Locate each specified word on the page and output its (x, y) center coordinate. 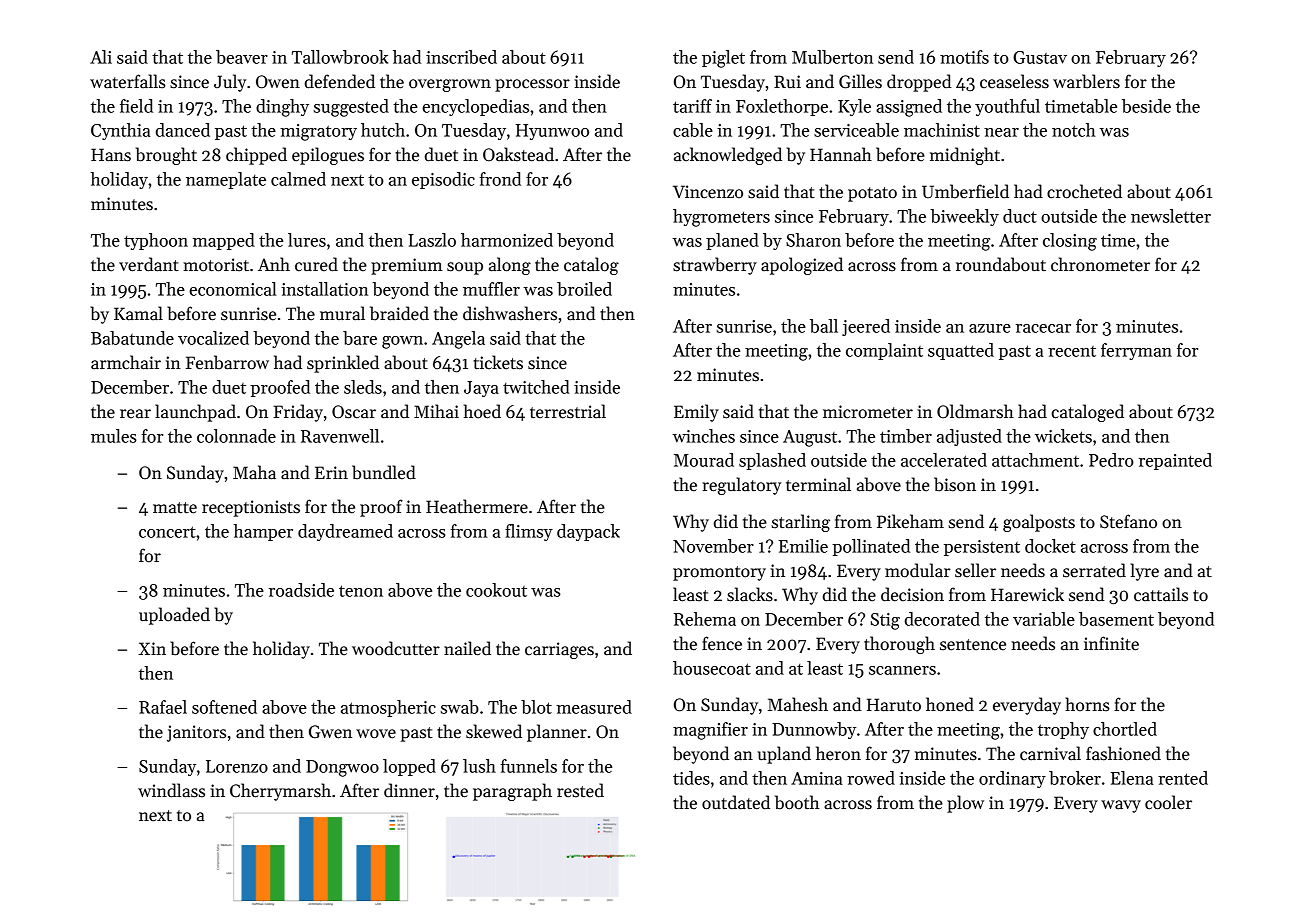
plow (965, 804)
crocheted (1084, 191)
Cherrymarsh (280, 792)
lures (307, 240)
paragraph (512, 792)
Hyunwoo (552, 132)
